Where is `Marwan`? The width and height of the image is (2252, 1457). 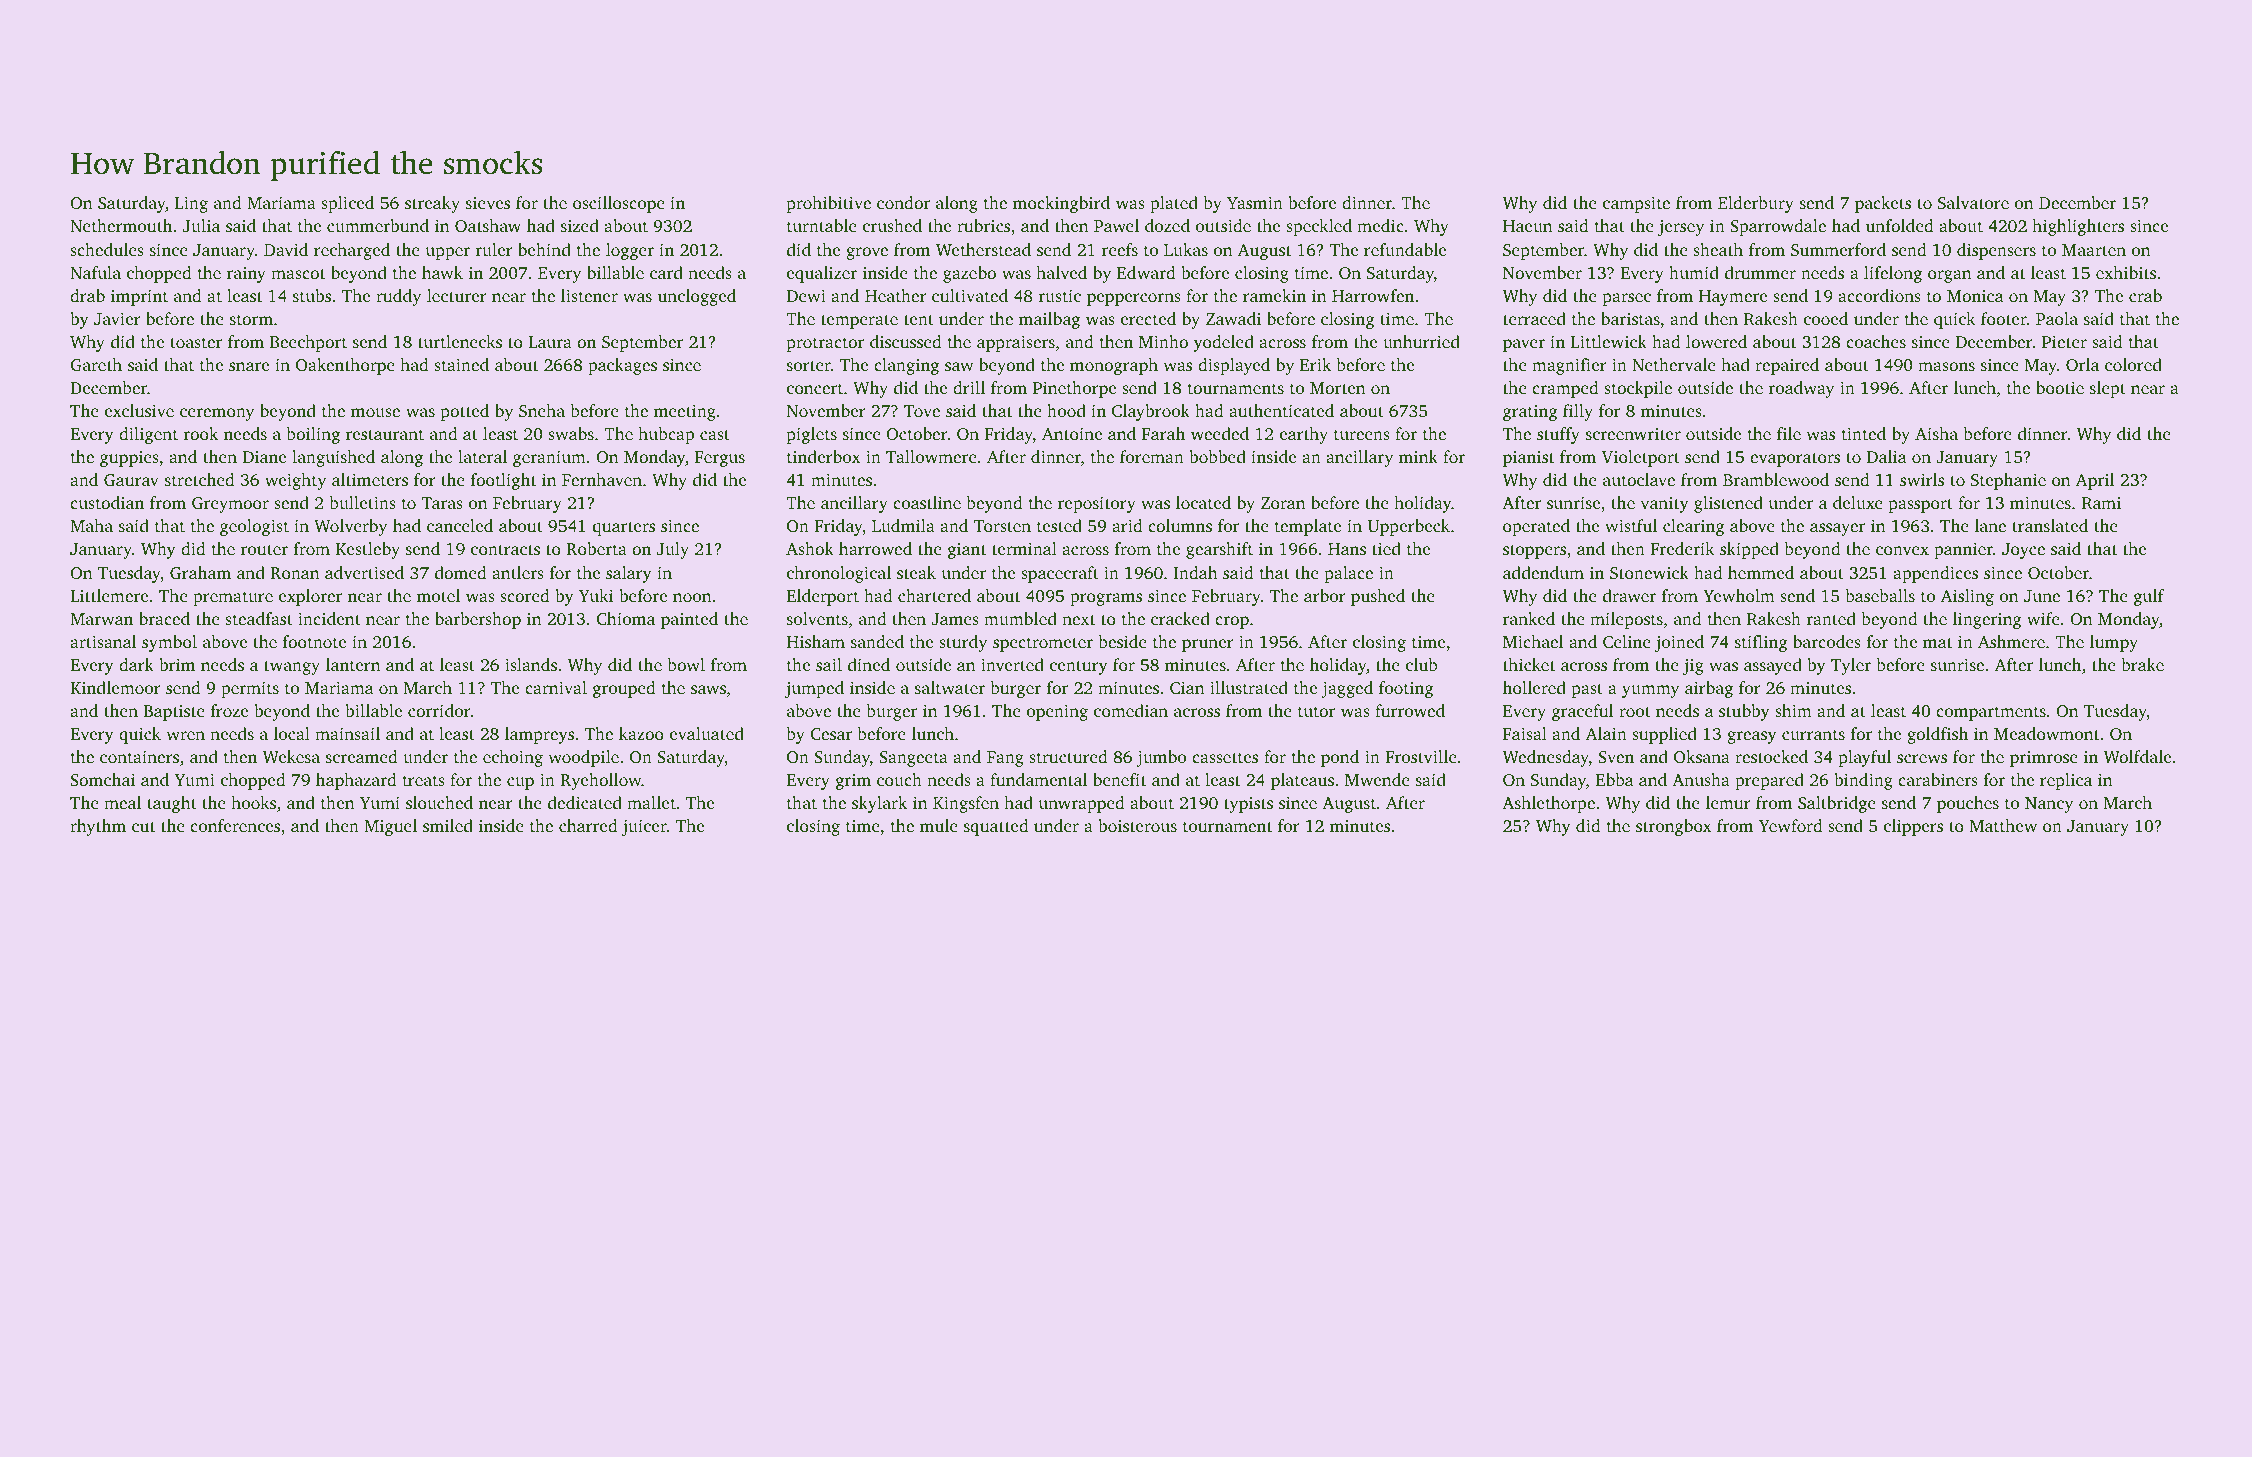
Marwan is located at coordinates (101, 619).
